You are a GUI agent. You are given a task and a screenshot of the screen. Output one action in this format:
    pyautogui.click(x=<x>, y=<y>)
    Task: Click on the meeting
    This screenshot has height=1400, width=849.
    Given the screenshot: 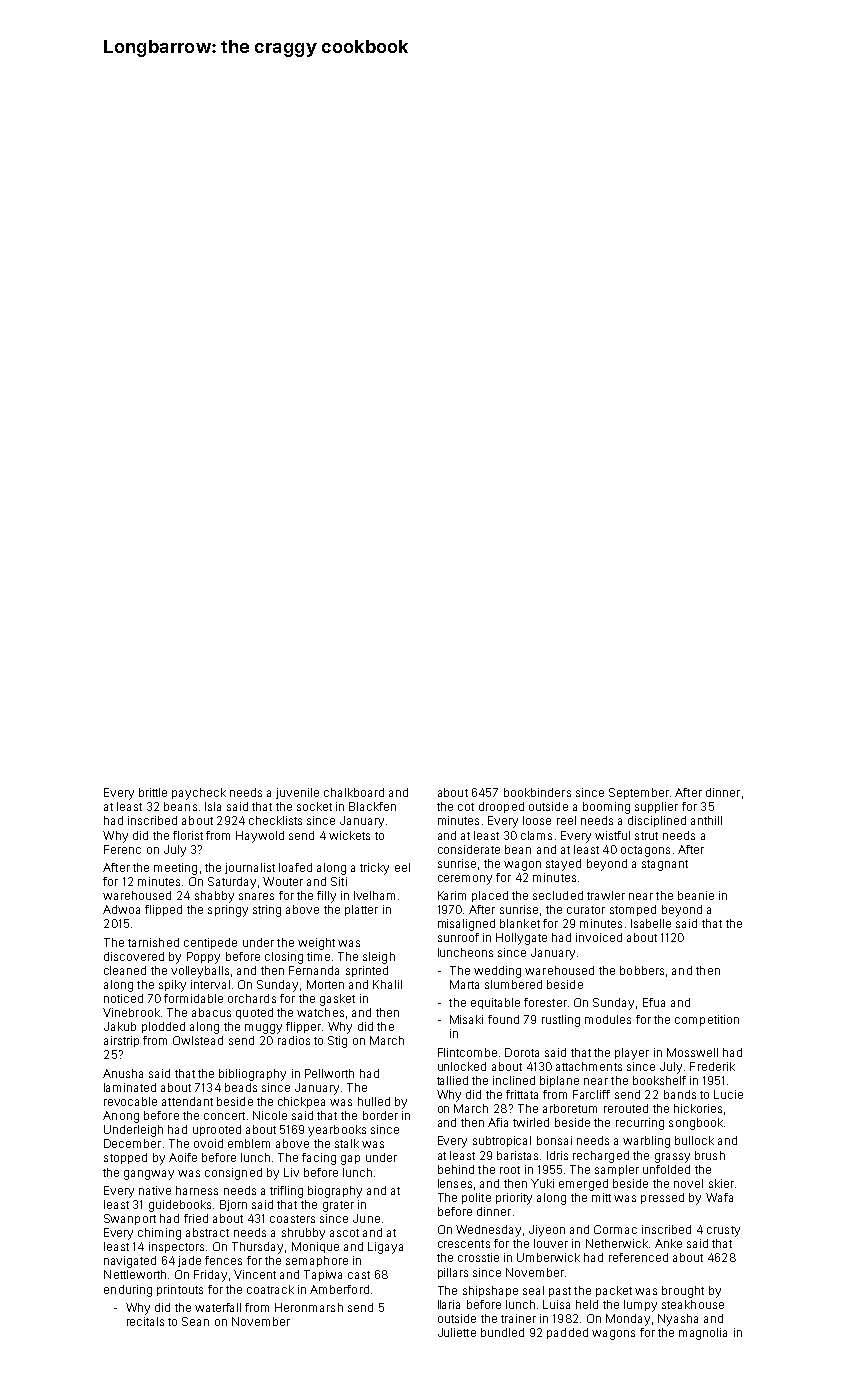 What is the action you would take?
    pyautogui.click(x=175, y=869)
